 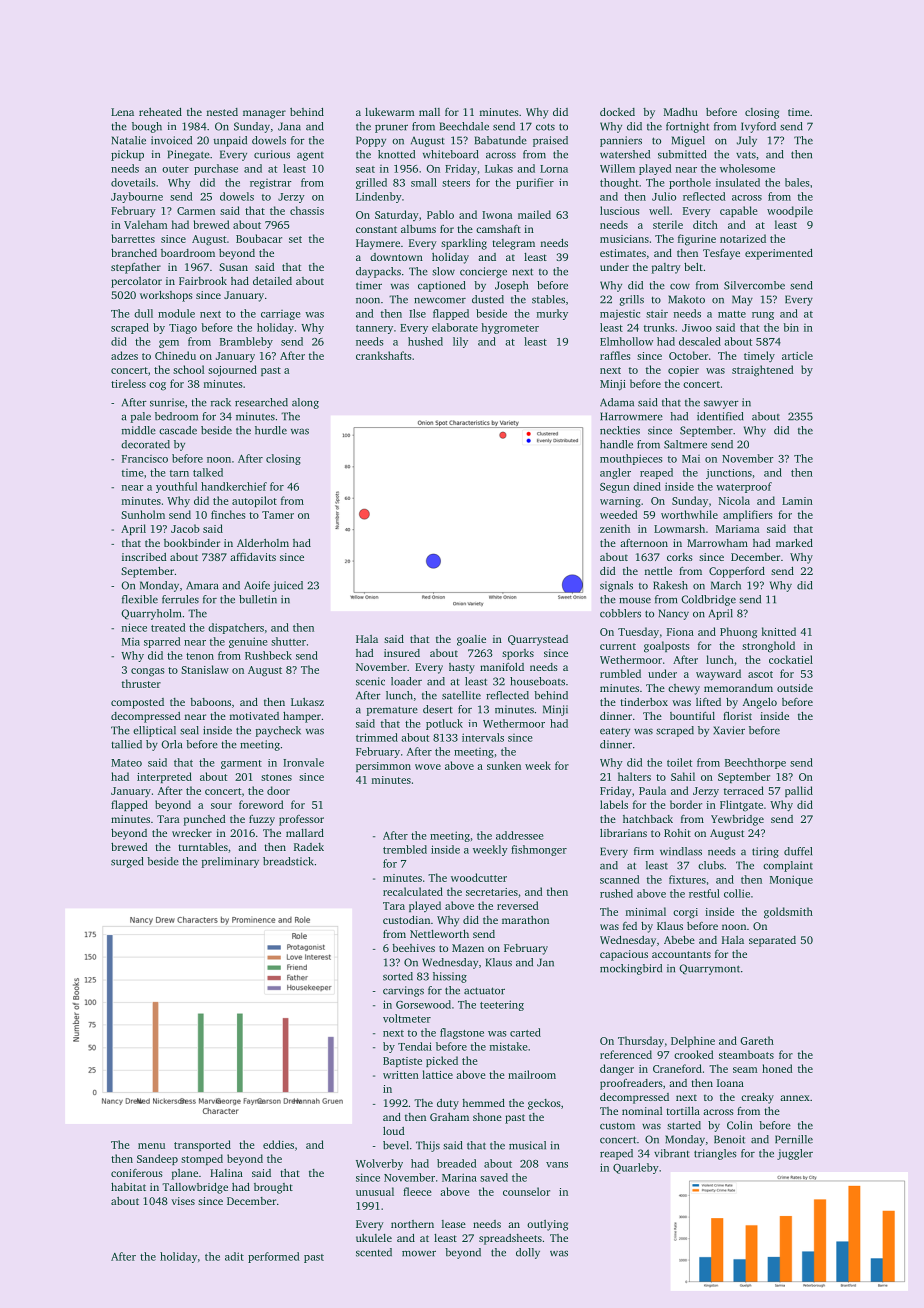 What do you see at coordinates (758, 127) in the screenshot?
I see `Ivyford` at bounding box center [758, 127].
